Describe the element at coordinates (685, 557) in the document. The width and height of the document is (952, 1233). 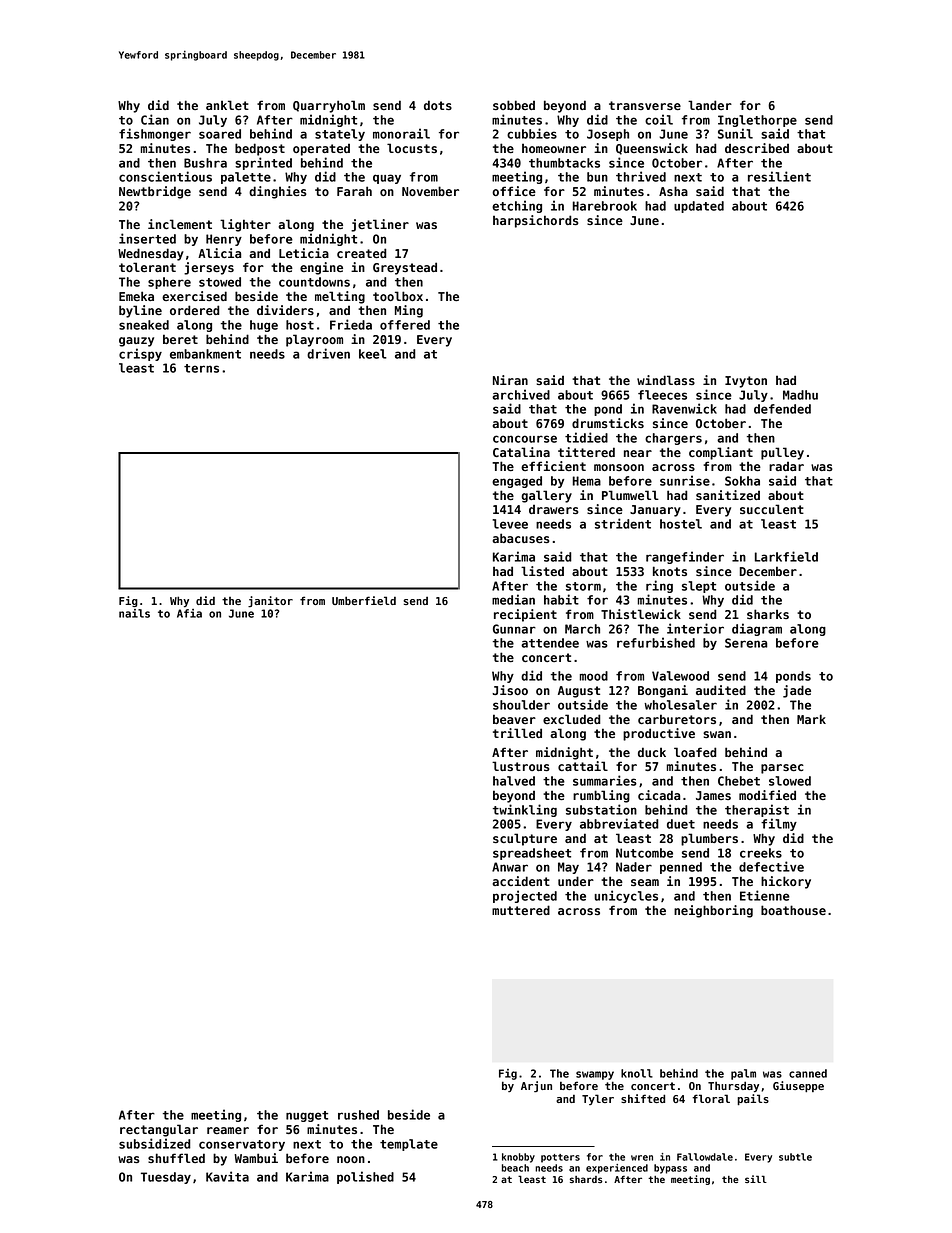
I see `rangefinder` at that location.
